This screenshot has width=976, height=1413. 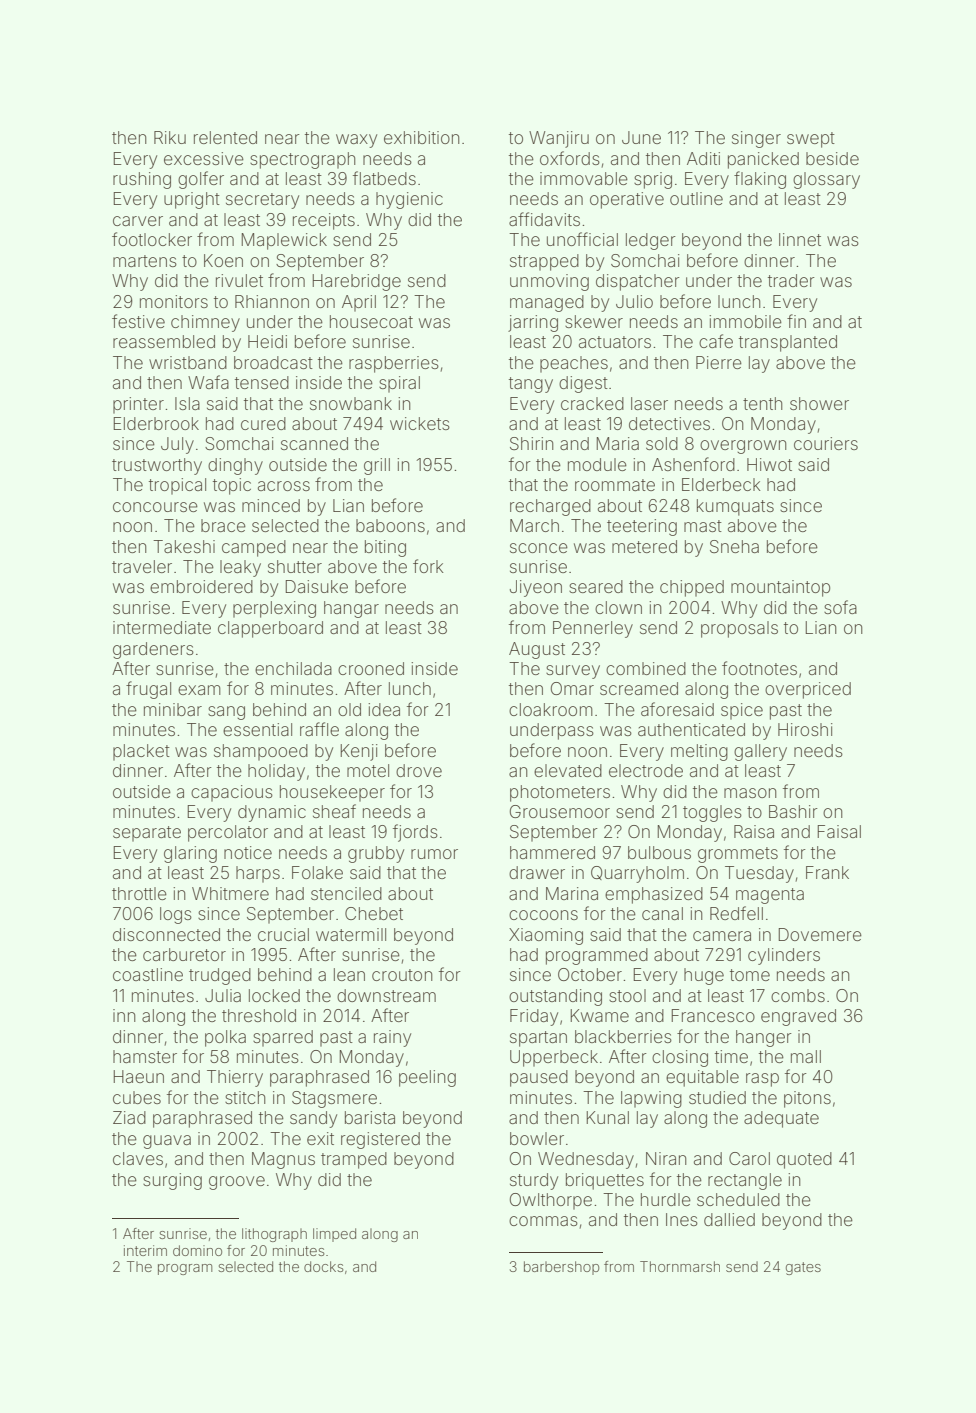 I want to click on equitable, so click(x=702, y=1078).
